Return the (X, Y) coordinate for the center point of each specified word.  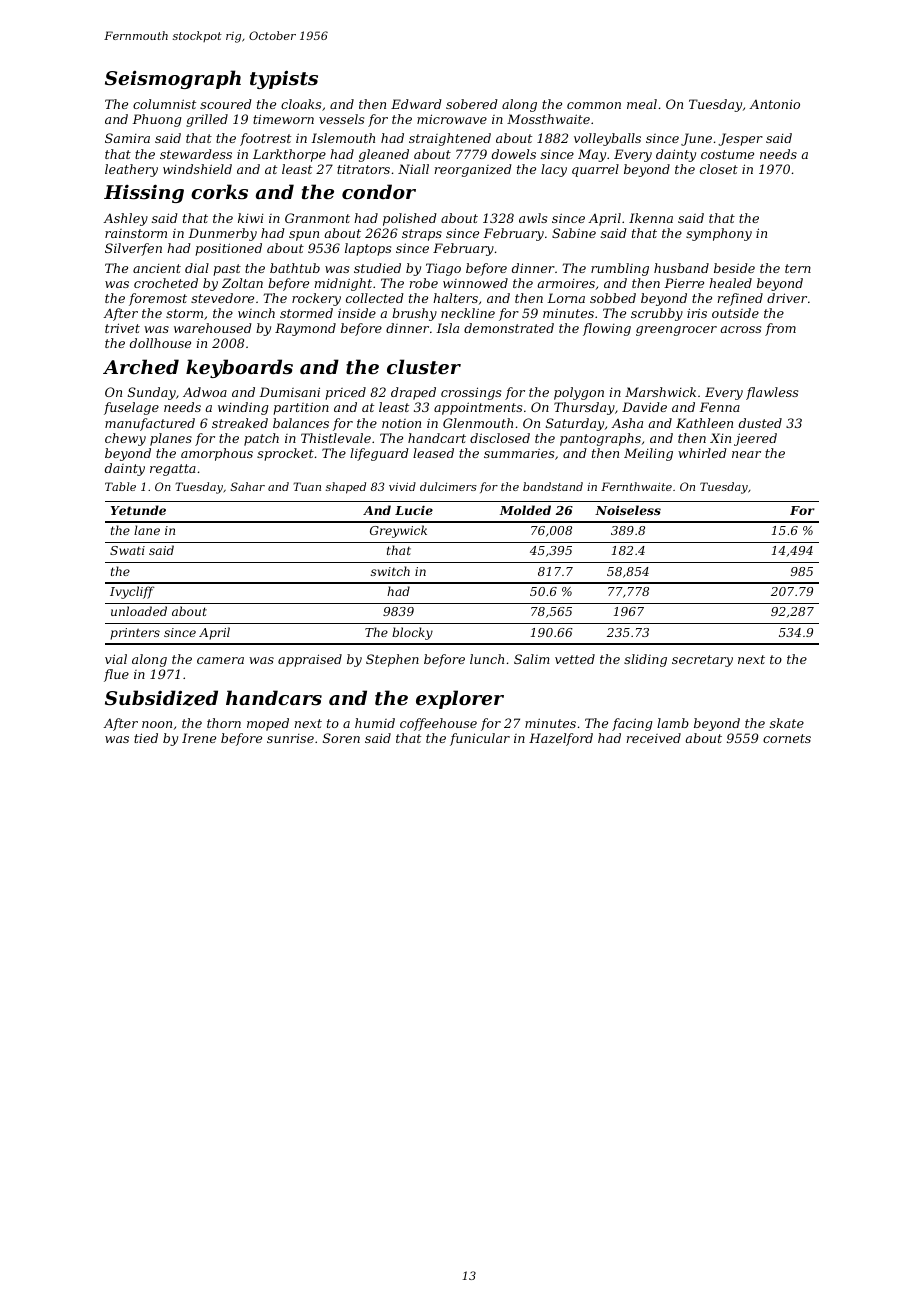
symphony (719, 234)
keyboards (239, 368)
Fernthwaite (636, 486)
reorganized (473, 170)
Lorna (566, 298)
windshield (197, 169)
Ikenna (651, 218)
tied (146, 738)
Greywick (398, 531)
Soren (341, 738)
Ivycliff (132, 592)
